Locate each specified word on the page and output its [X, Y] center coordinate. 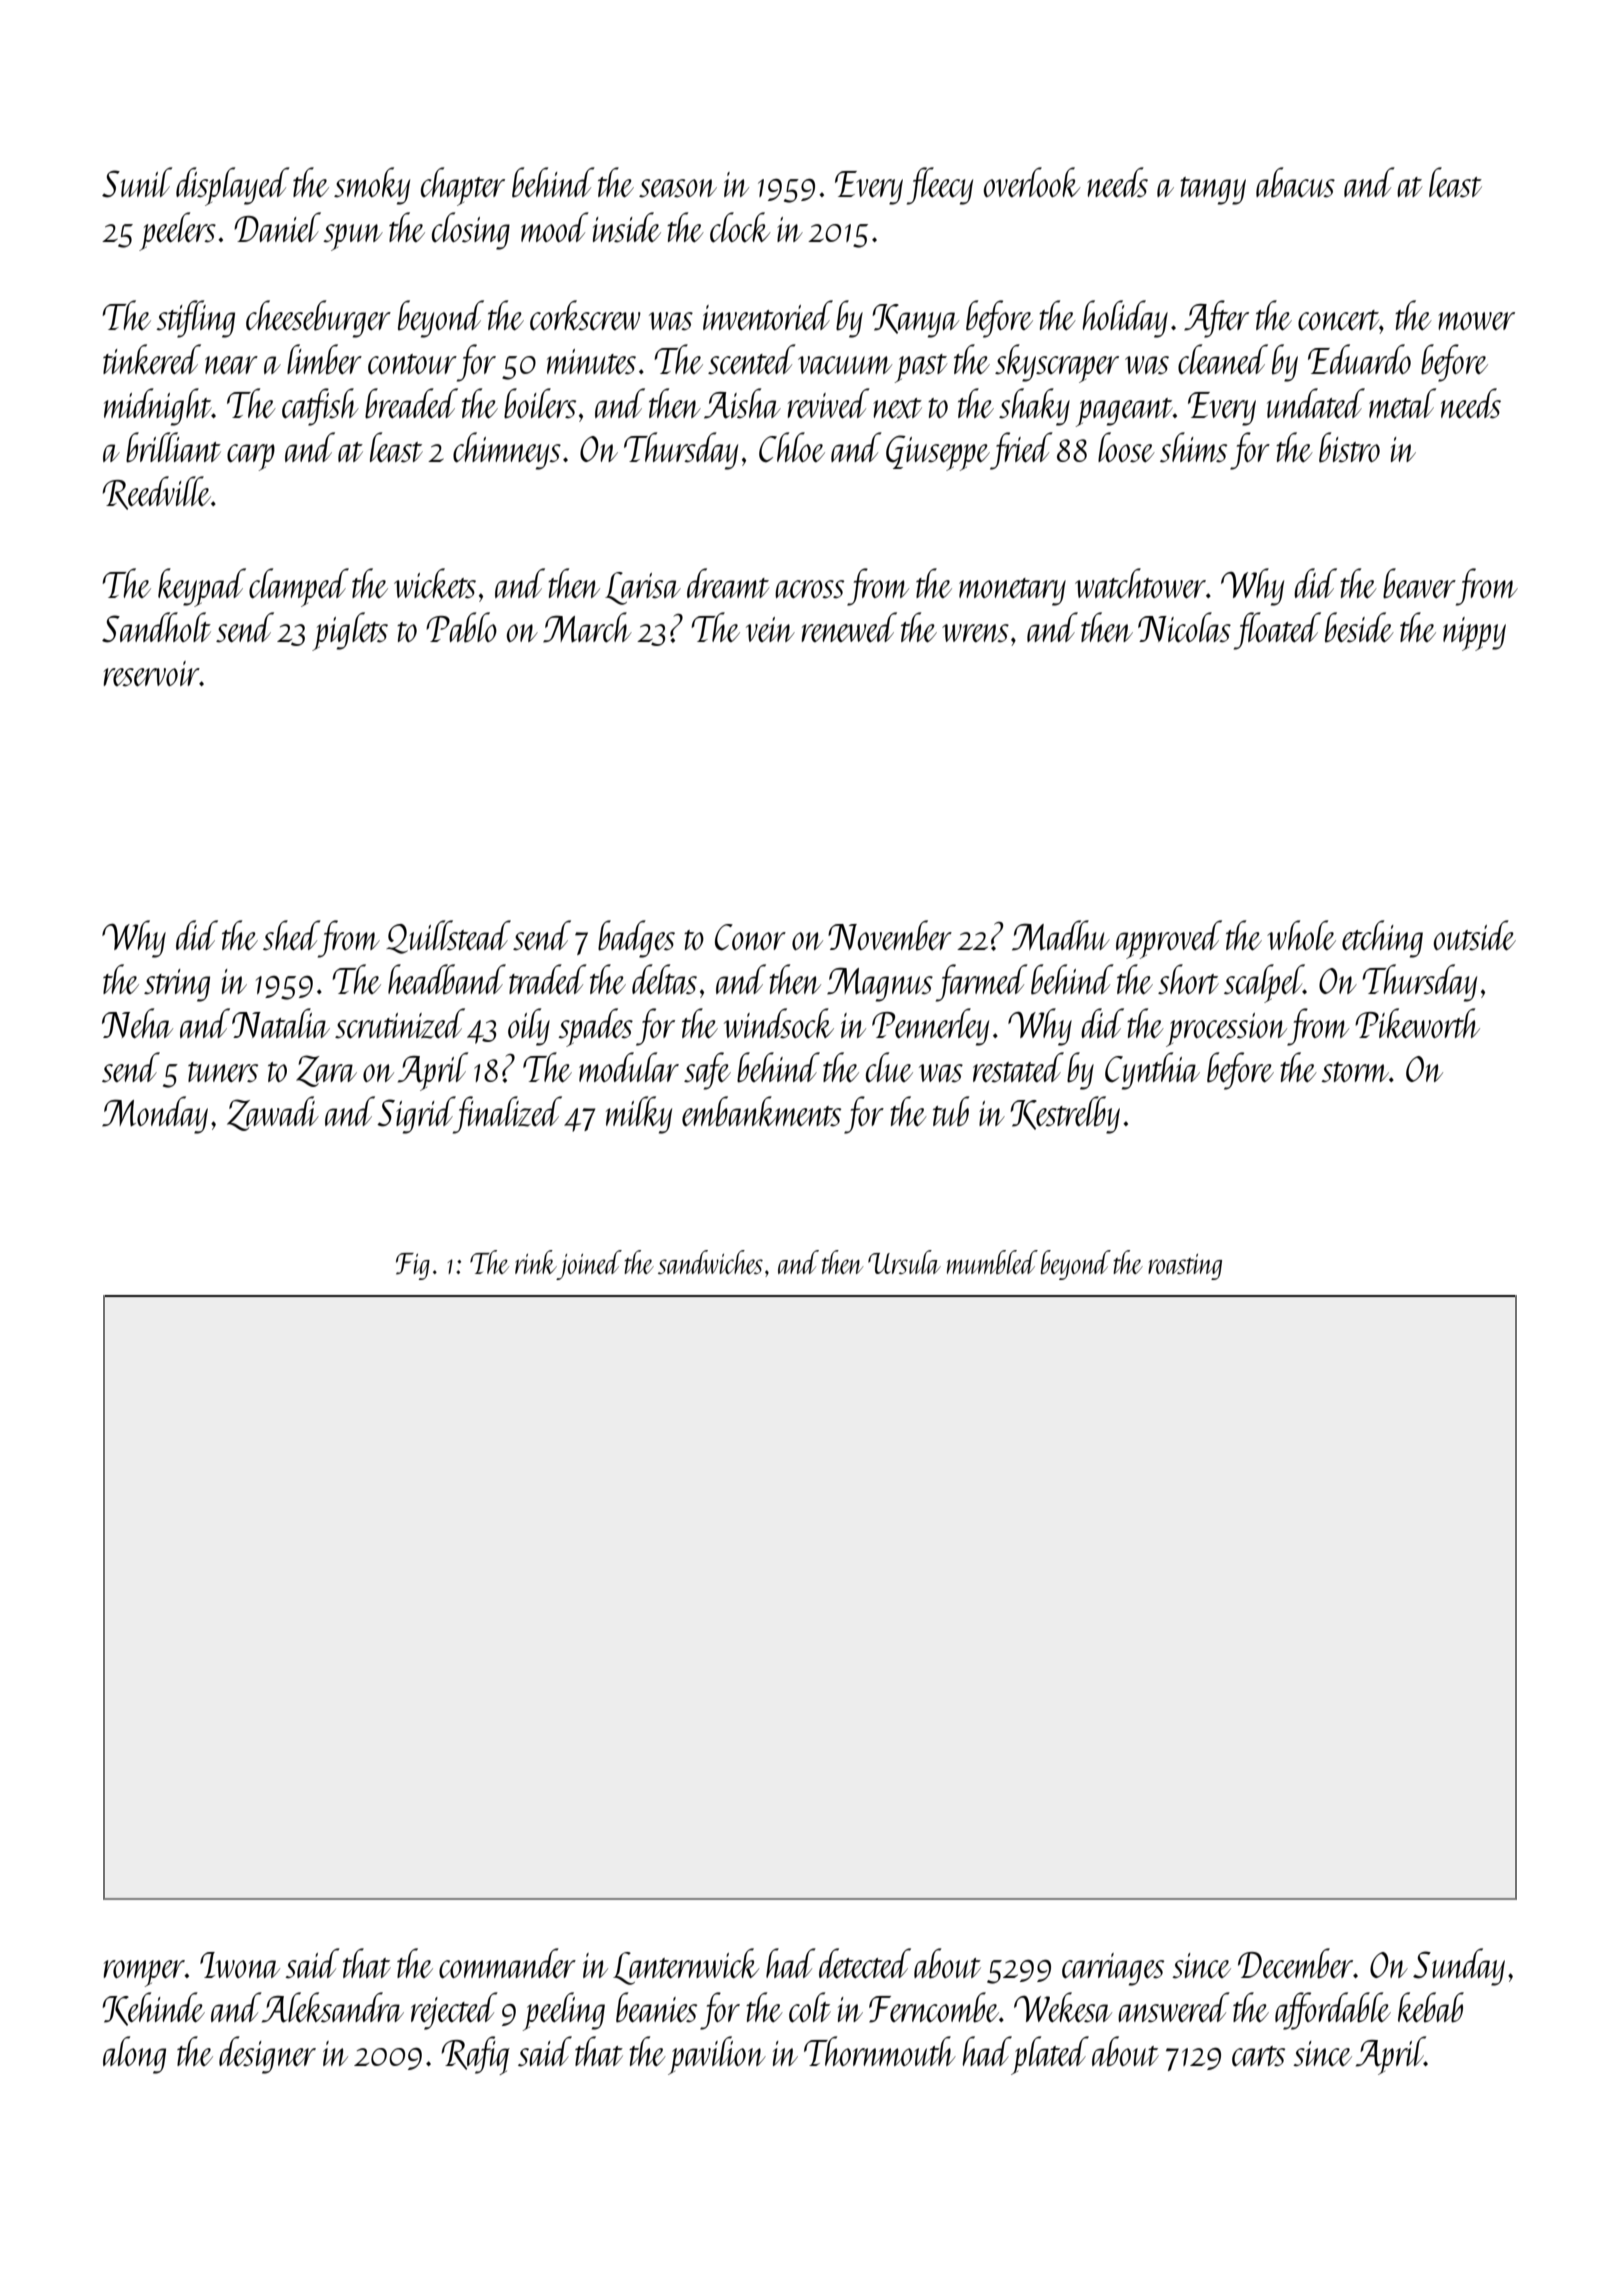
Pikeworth [1417, 1023]
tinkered [152, 359]
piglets [350, 631]
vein [770, 629]
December [1295, 1963]
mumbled [992, 1262]
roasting [1185, 1267]
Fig [413, 1266]
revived [829, 403]
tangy [1213, 191]
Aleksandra [333, 2007]
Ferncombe [934, 2007]
